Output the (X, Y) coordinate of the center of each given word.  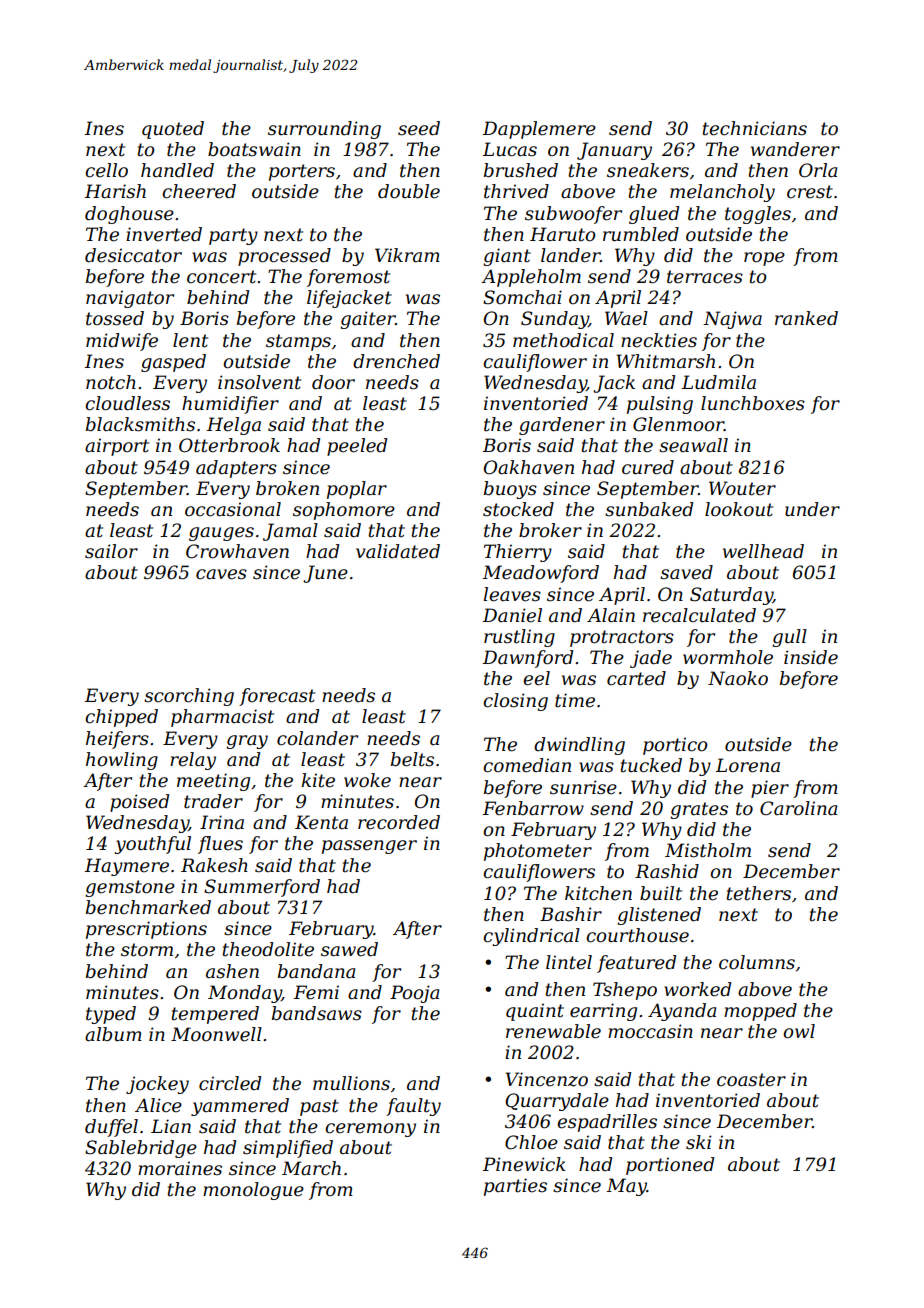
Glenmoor (678, 424)
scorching (189, 697)
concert (221, 277)
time (575, 700)
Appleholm (531, 278)
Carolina (798, 808)
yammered (240, 1107)
